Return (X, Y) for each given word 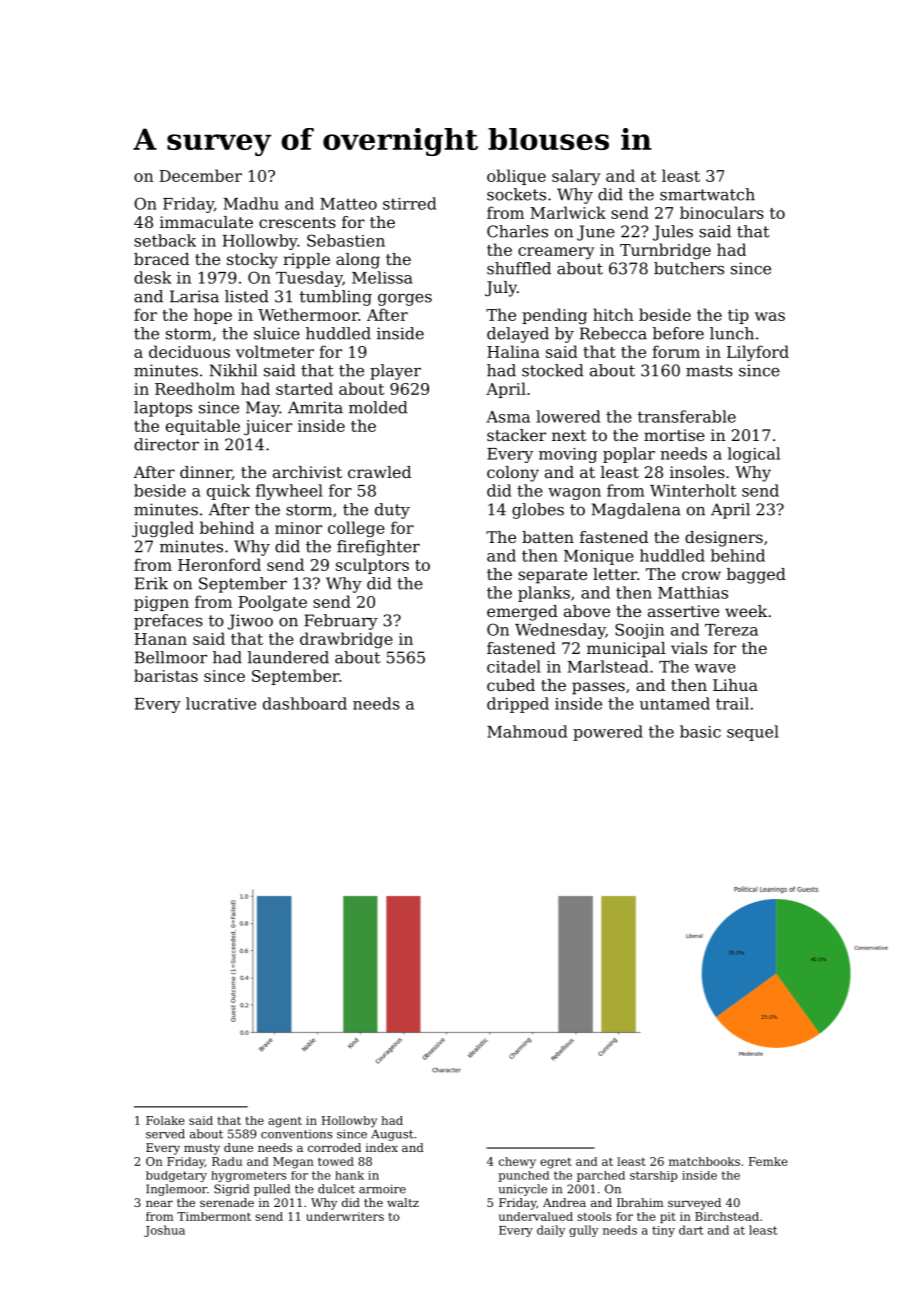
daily (551, 1231)
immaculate (206, 222)
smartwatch (707, 194)
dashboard (305, 703)
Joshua (164, 1231)
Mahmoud (527, 731)
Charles (517, 231)
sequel (753, 733)
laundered (288, 657)
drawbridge (346, 640)
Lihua (735, 685)
